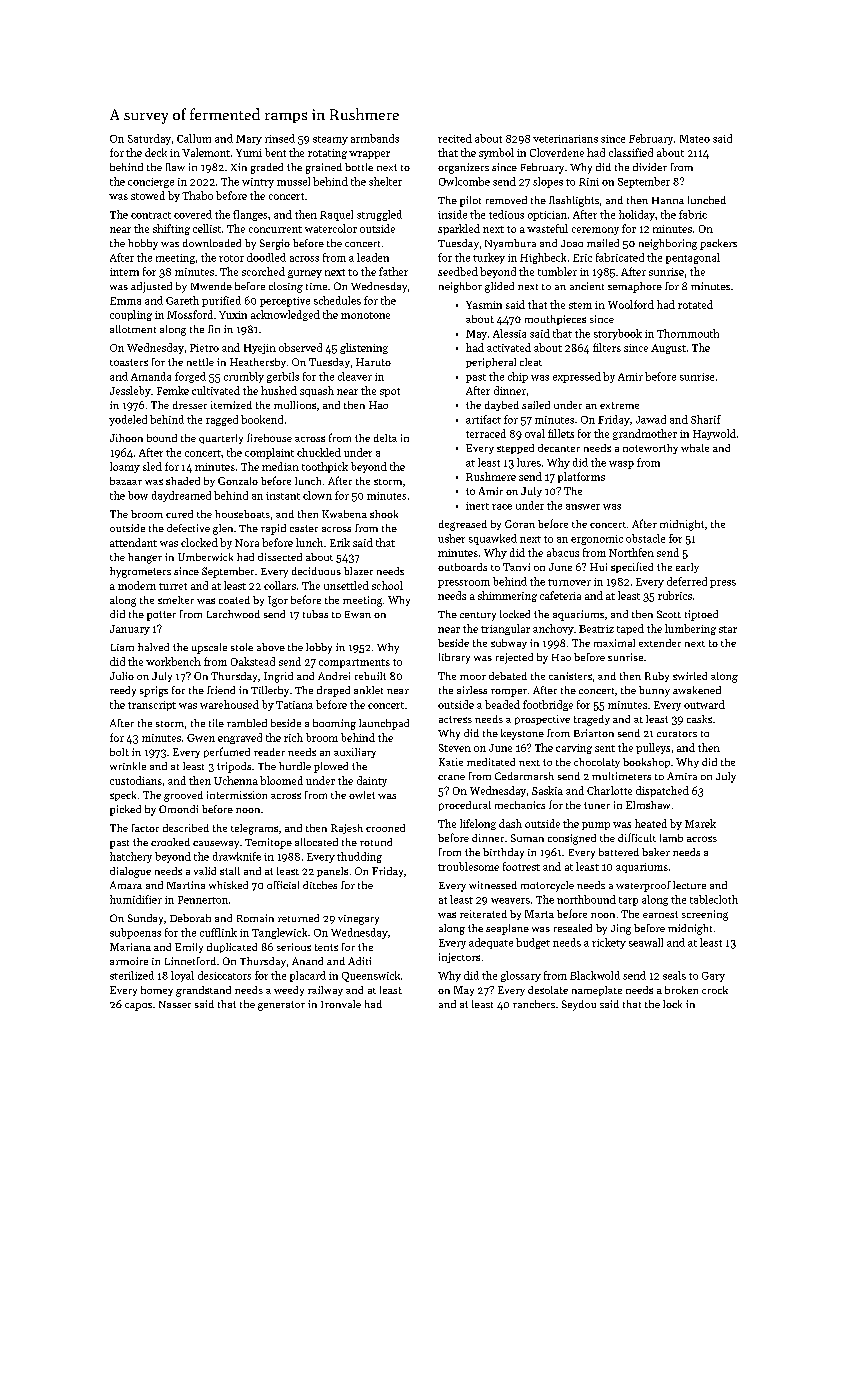 This screenshot has height=1400, width=849. I want to click on crock, so click(715, 990).
